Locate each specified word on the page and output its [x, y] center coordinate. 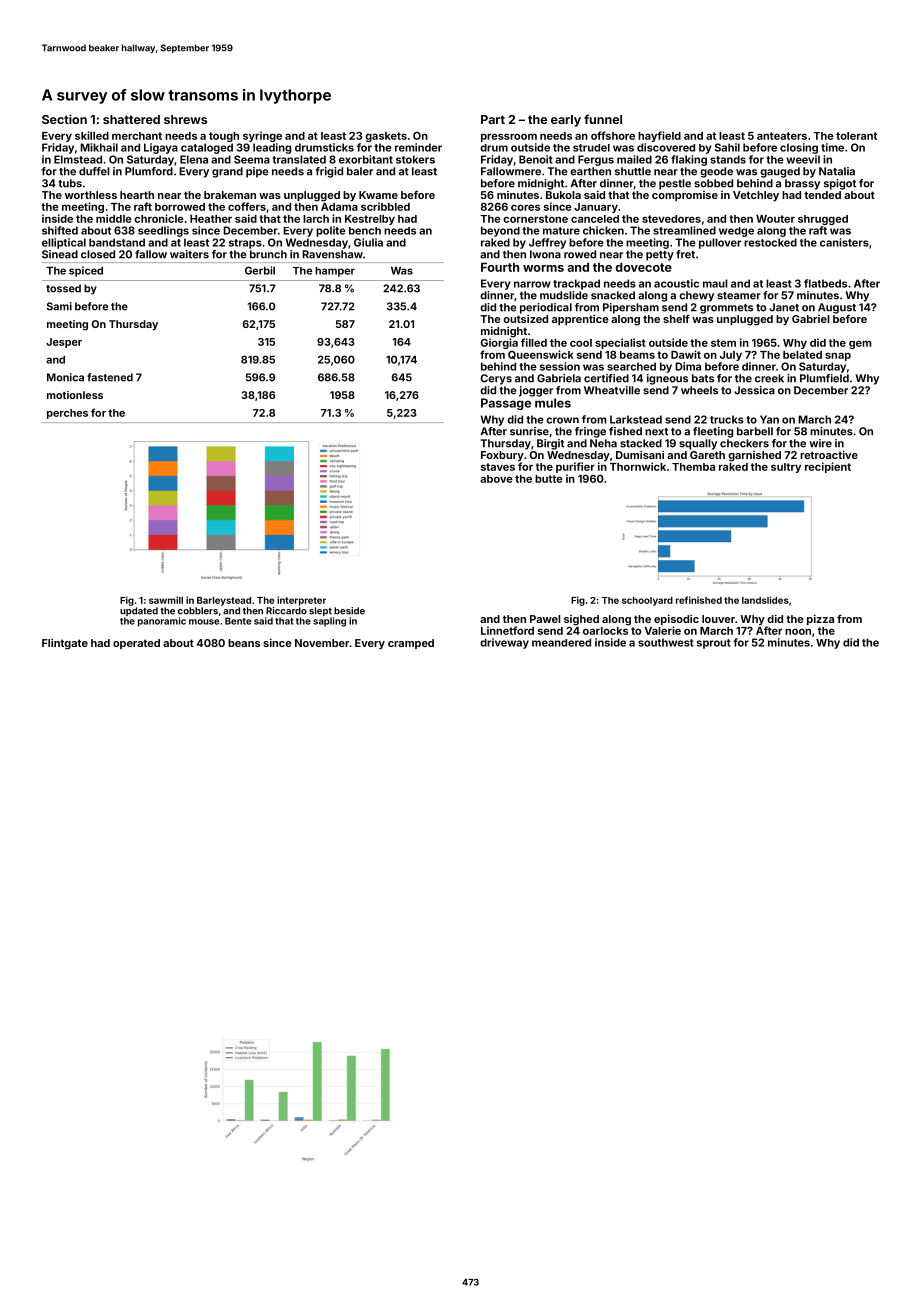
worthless [91, 195]
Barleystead [224, 601]
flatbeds [825, 283]
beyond [500, 231]
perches [67, 414]
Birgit [550, 444]
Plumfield [824, 378]
